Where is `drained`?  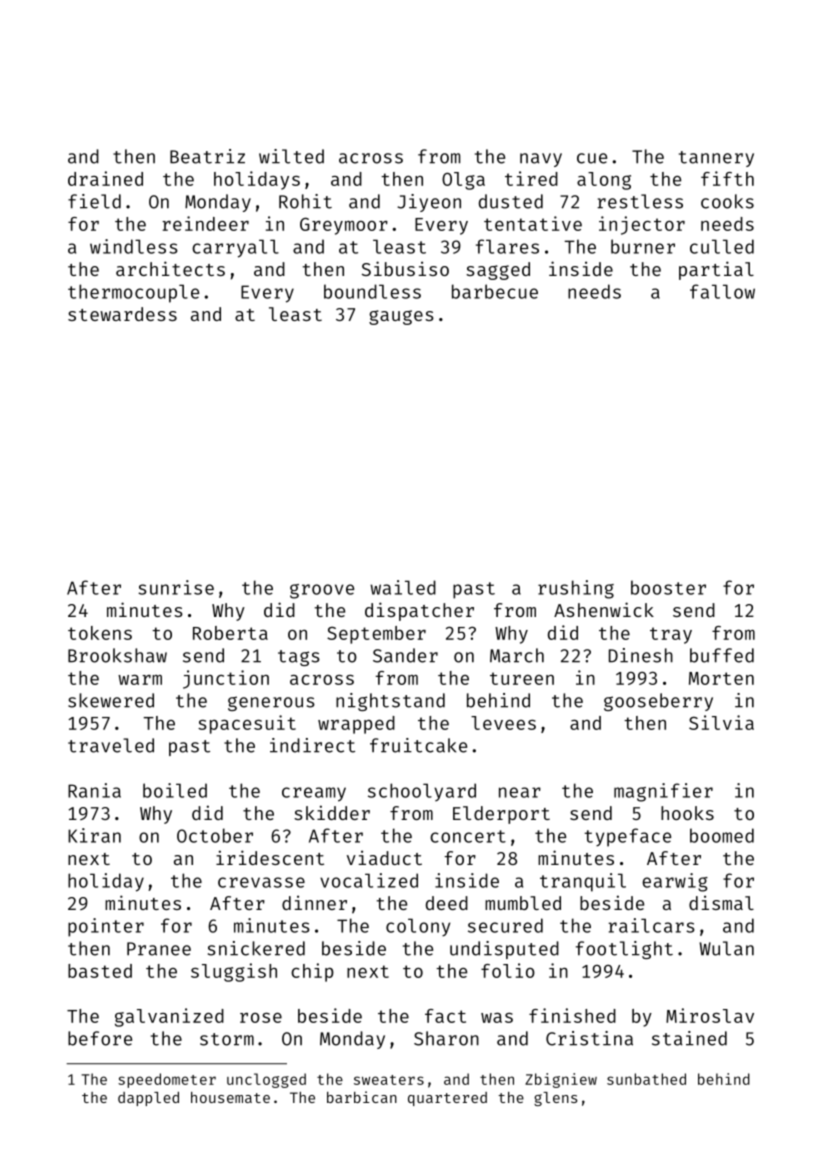 drained is located at coordinates (105, 178).
